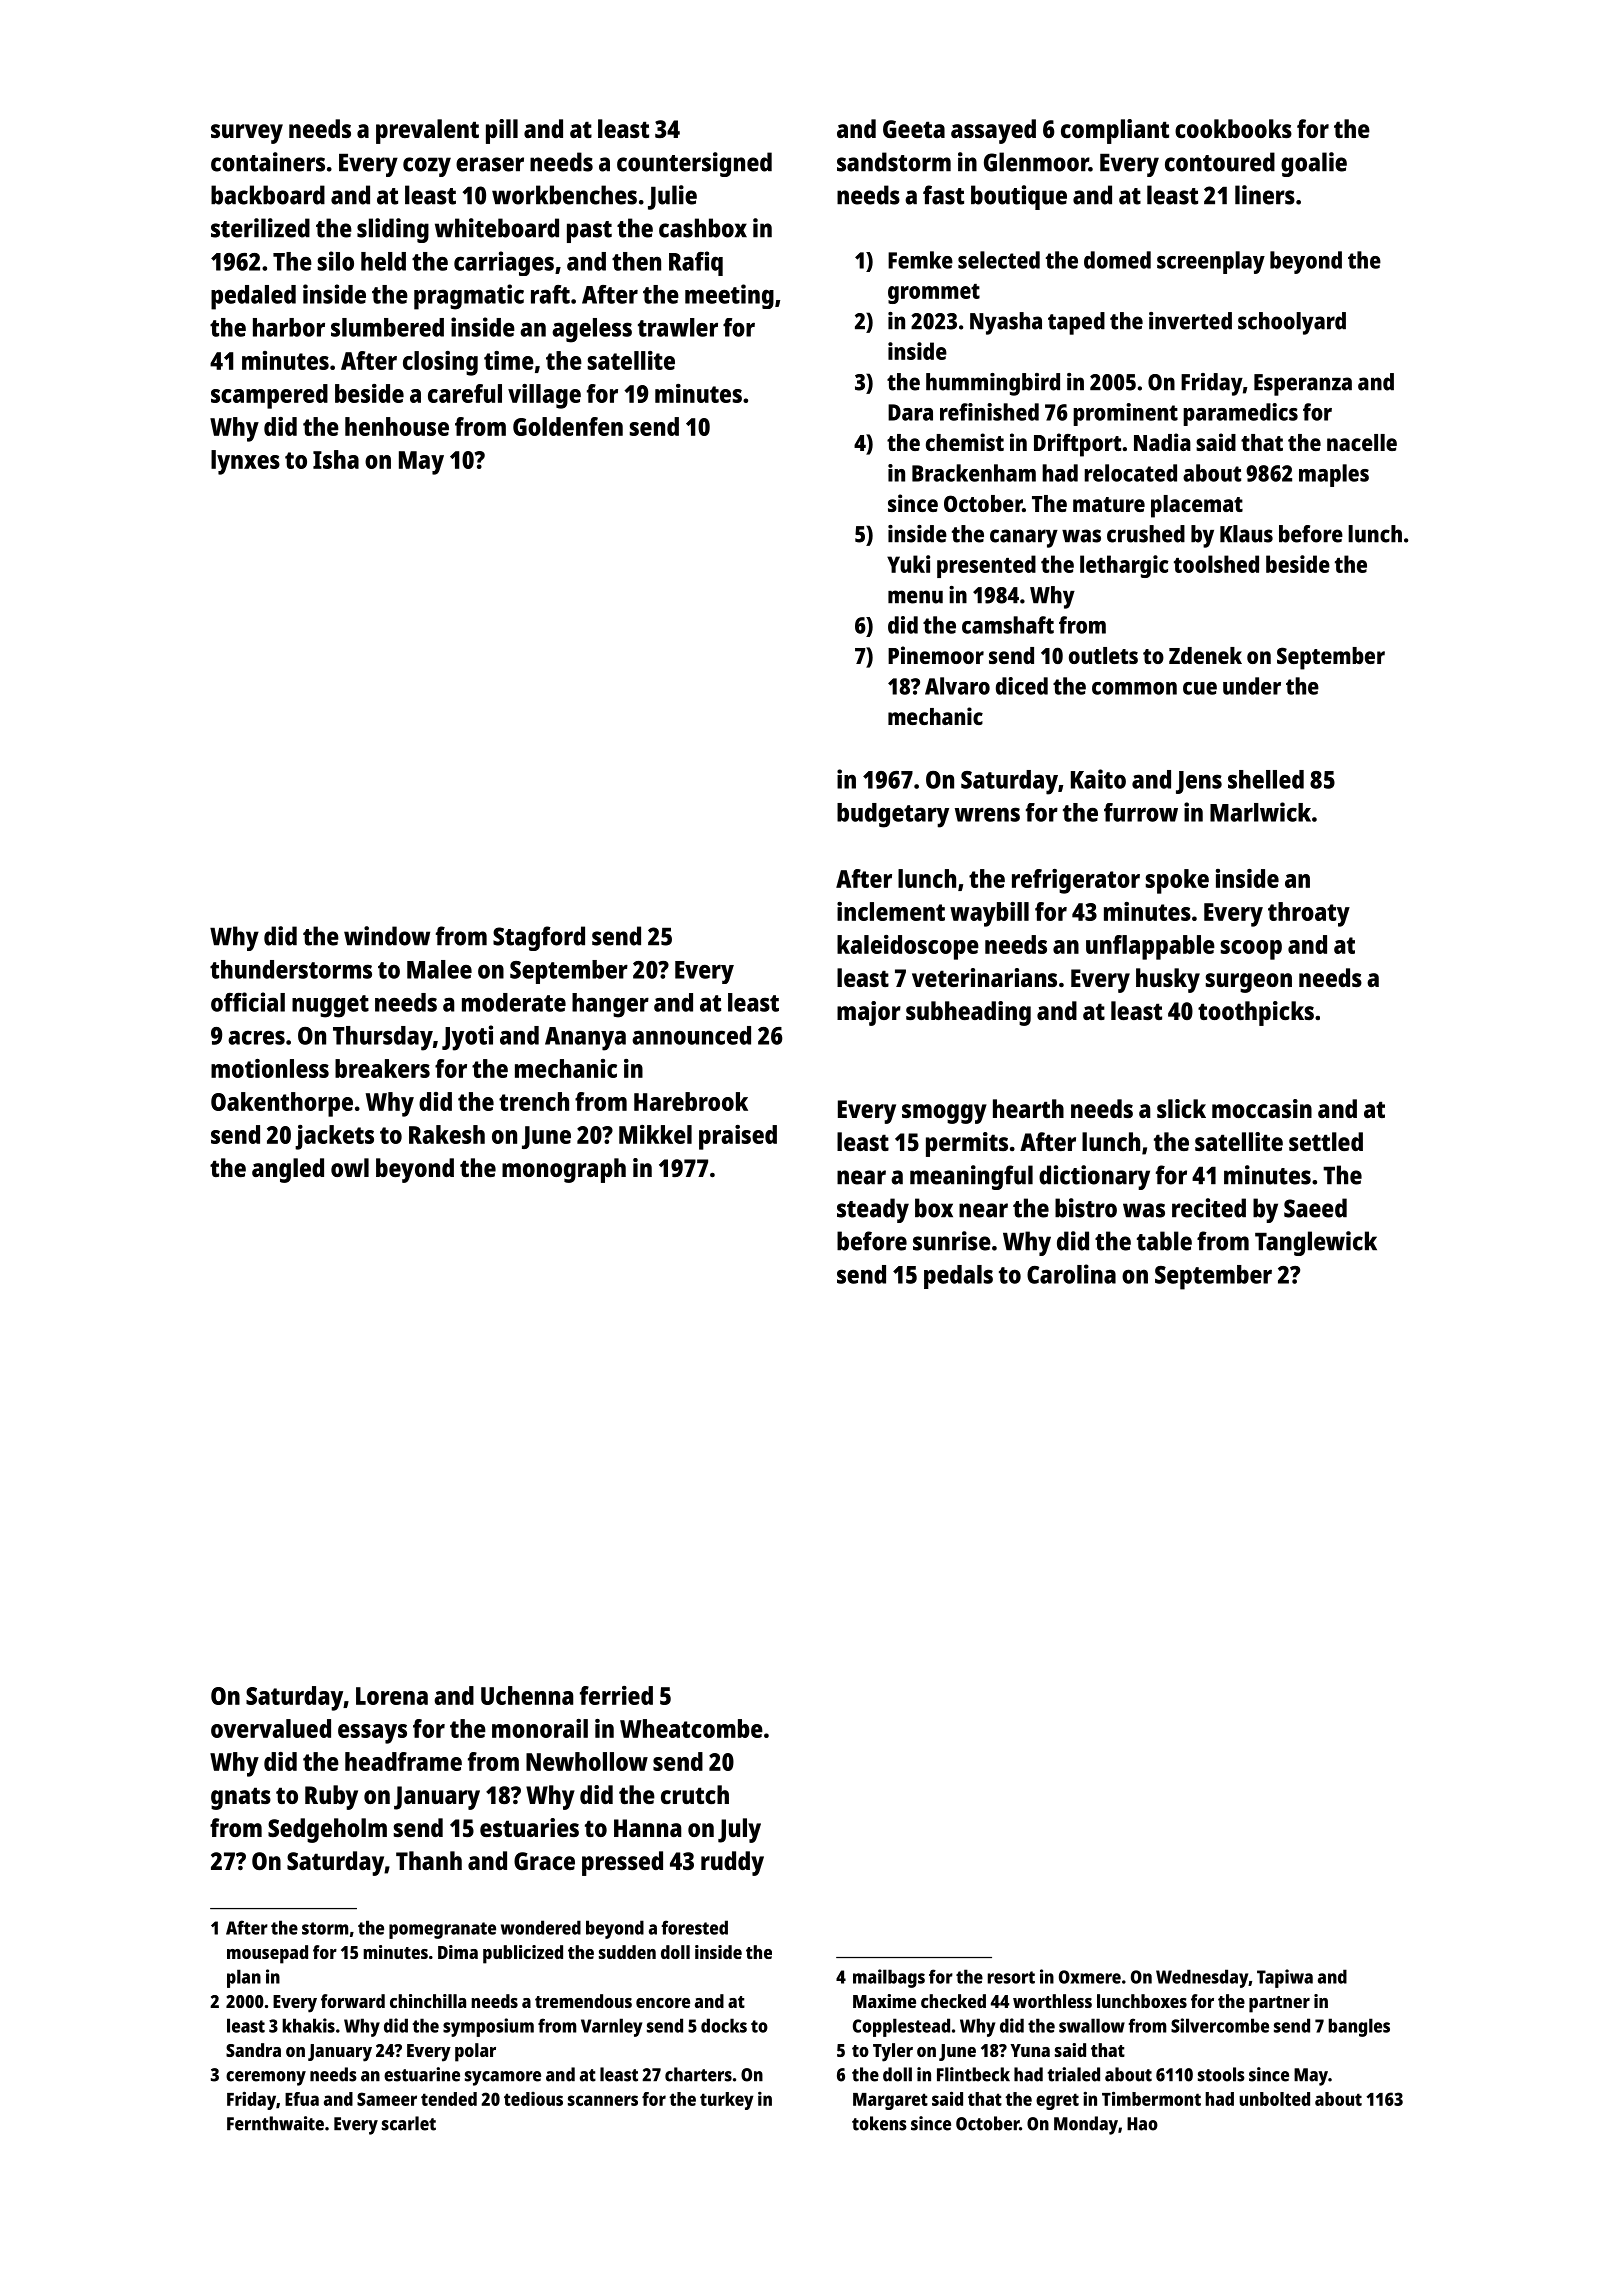 This screenshot has height=2292, width=1620. Describe the element at coordinates (1316, 1243) in the screenshot. I see `Tanglewick` at that location.
